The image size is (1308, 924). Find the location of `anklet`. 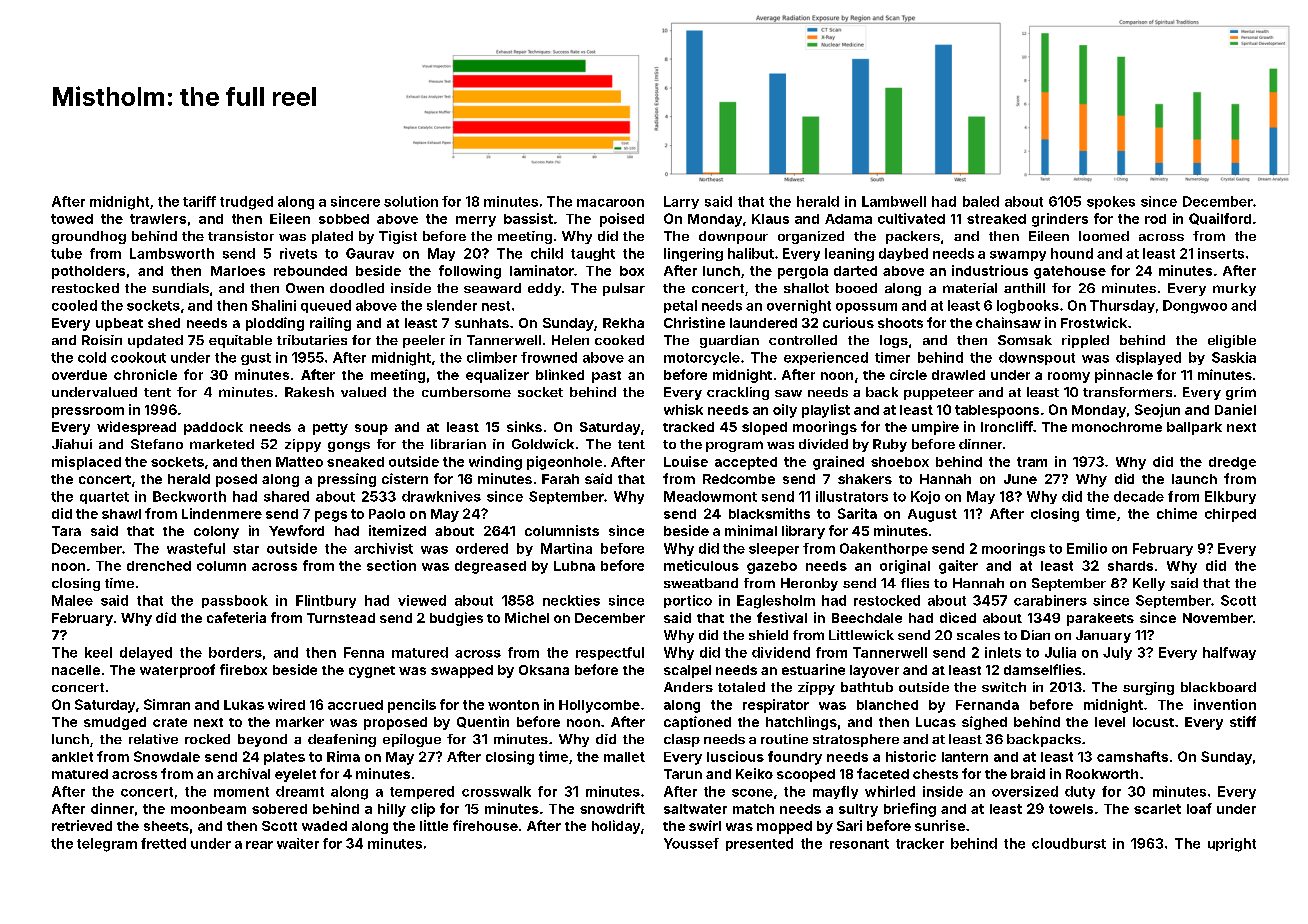

anklet is located at coordinates (72, 757).
